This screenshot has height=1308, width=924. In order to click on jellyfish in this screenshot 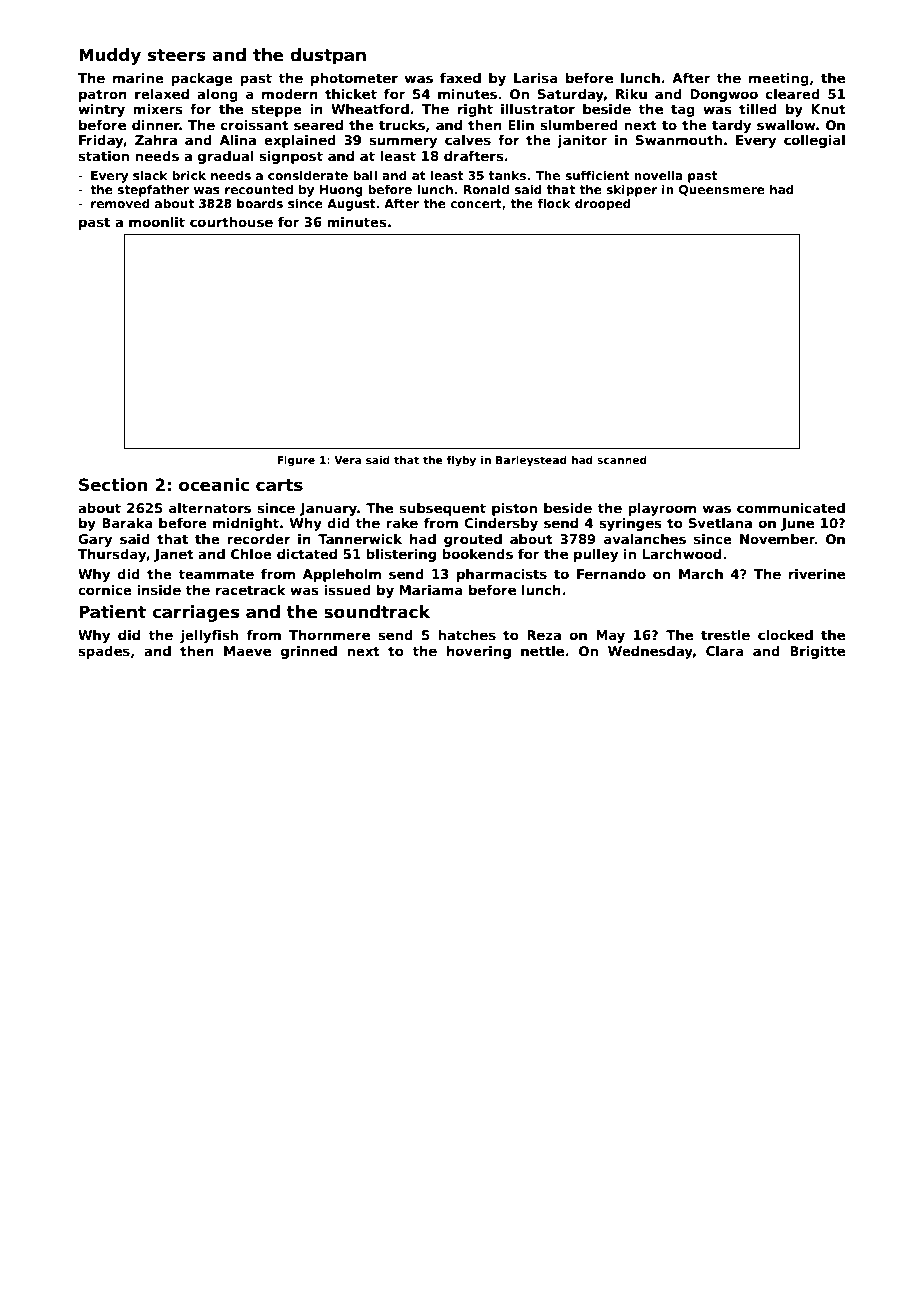, I will do `click(209, 636)`.
